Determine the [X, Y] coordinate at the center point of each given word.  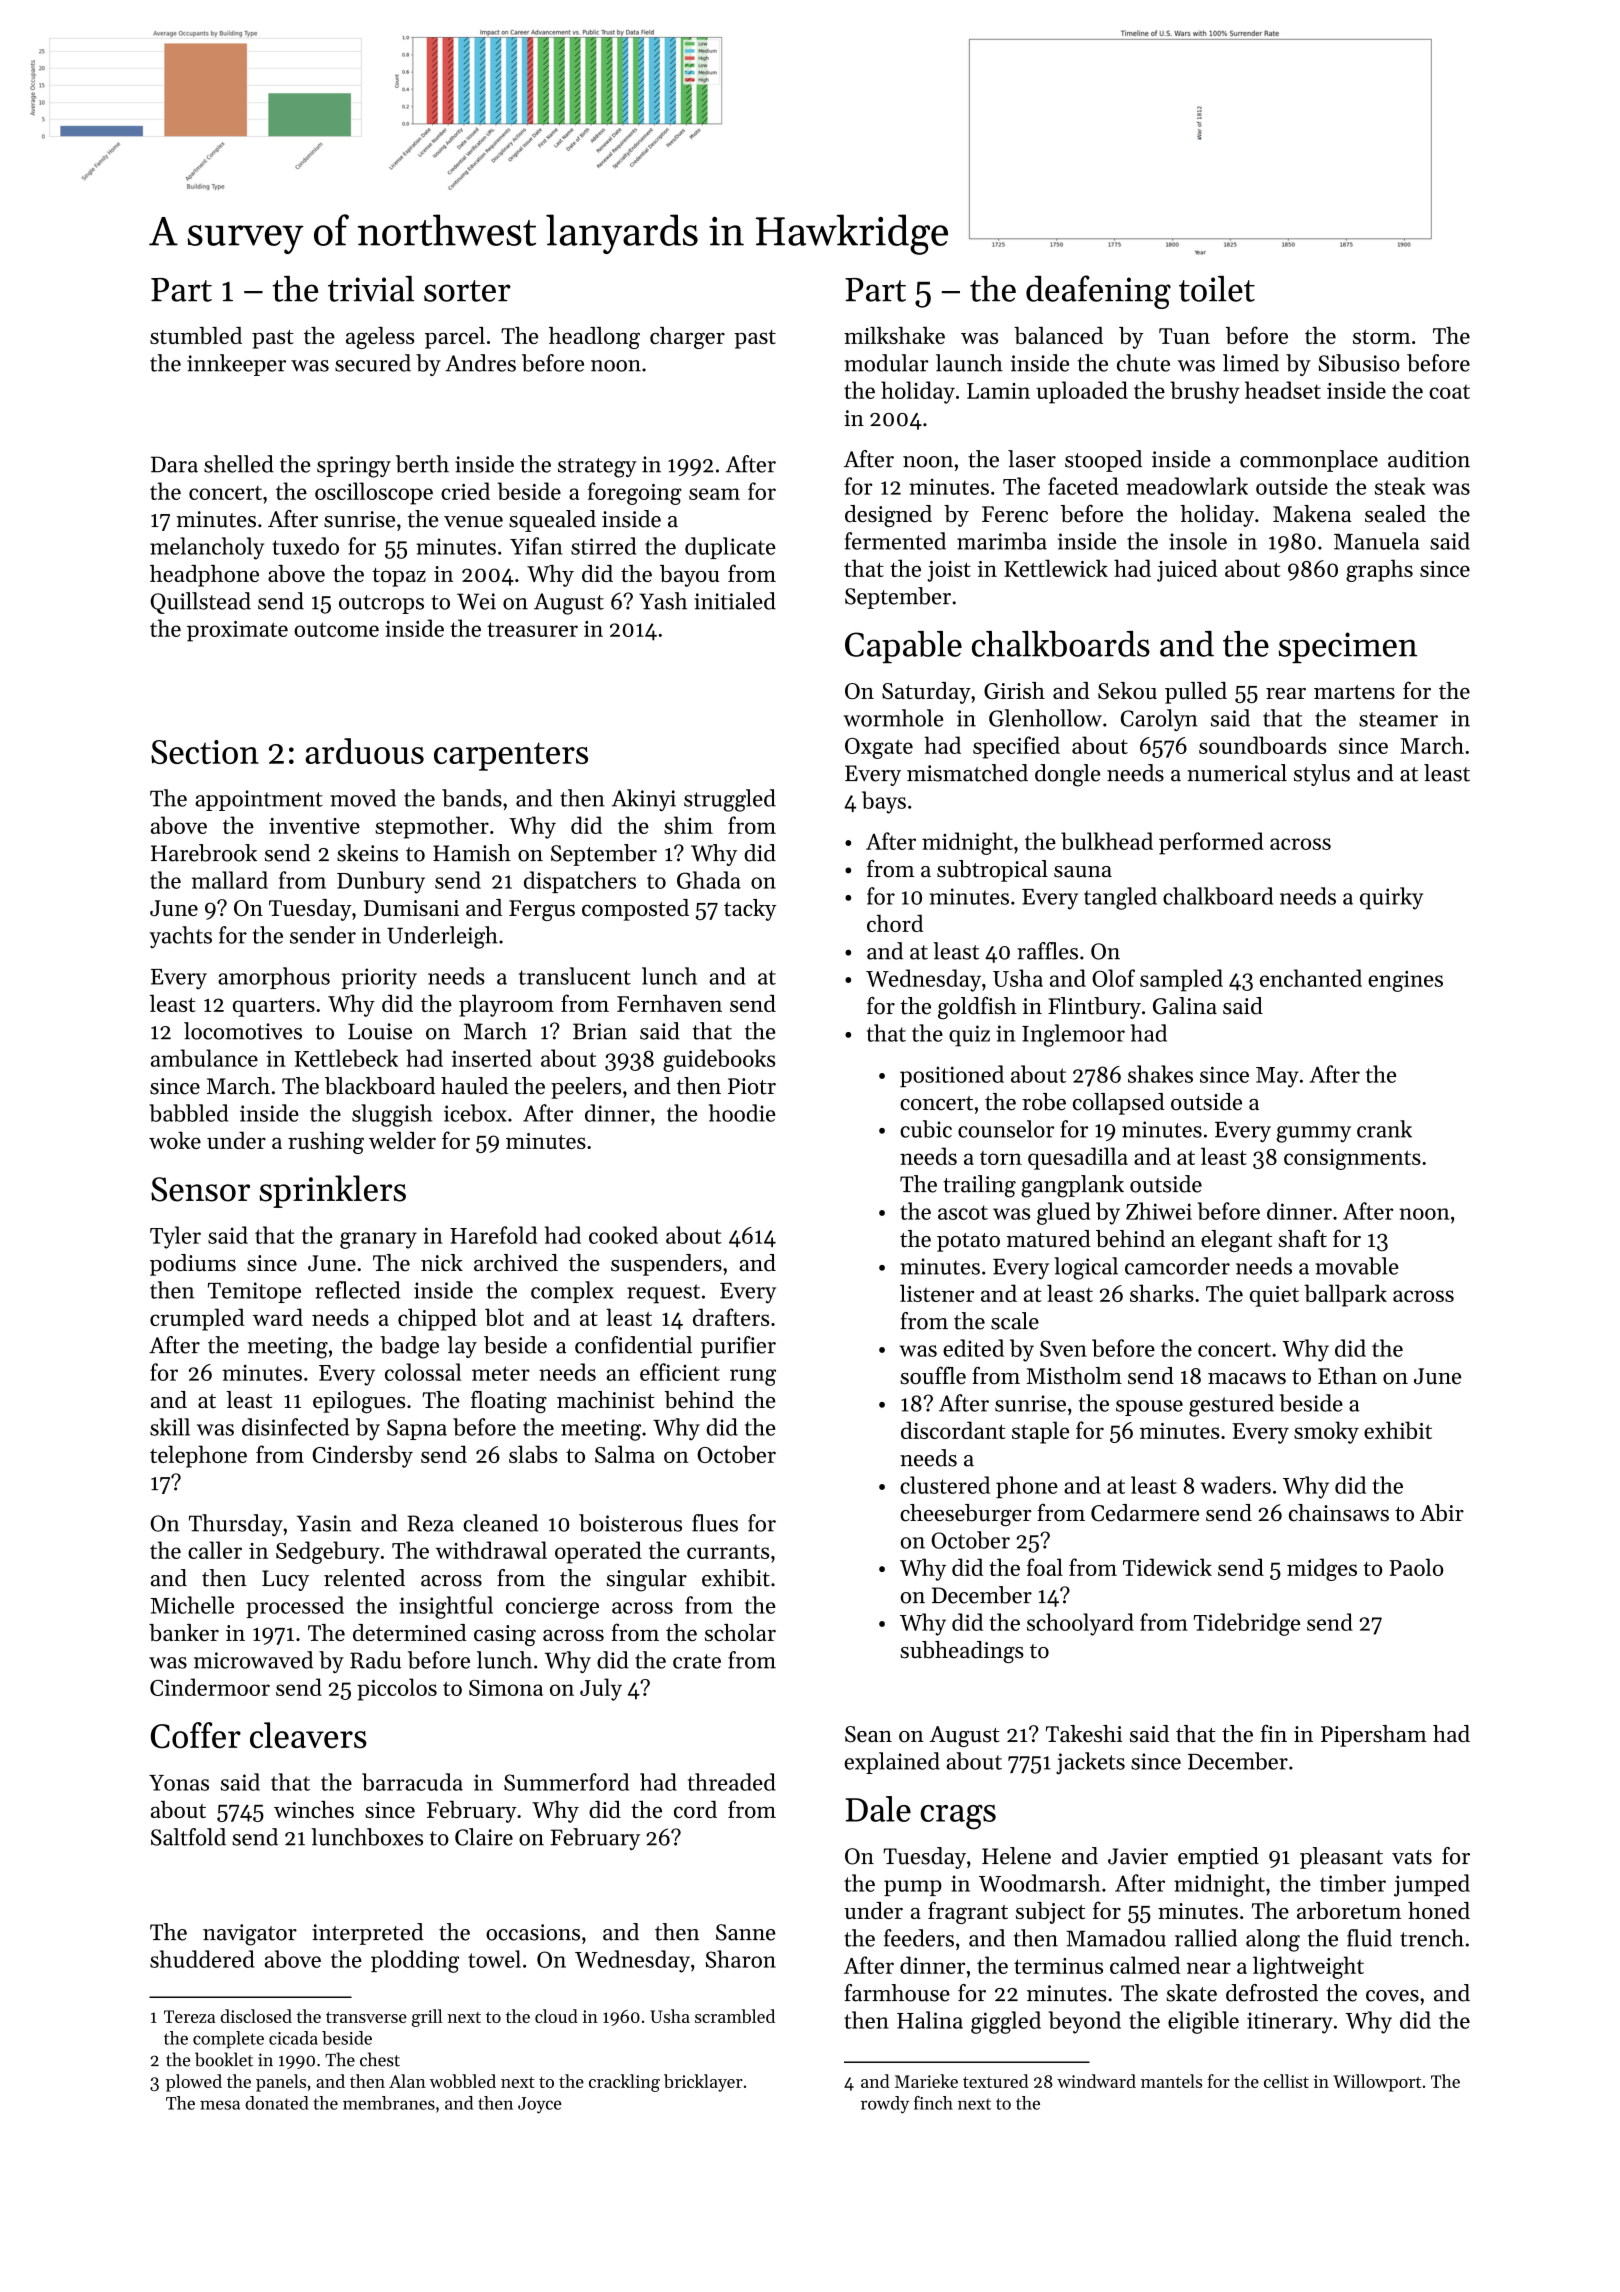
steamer [1398, 719]
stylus [1322, 775]
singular [647, 1580]
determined [410, 1632]
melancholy [207, 548]
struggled [730, 800]
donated [277, 2103]
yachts [181, 937]
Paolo [1416, 1567]
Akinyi [644, 800]
